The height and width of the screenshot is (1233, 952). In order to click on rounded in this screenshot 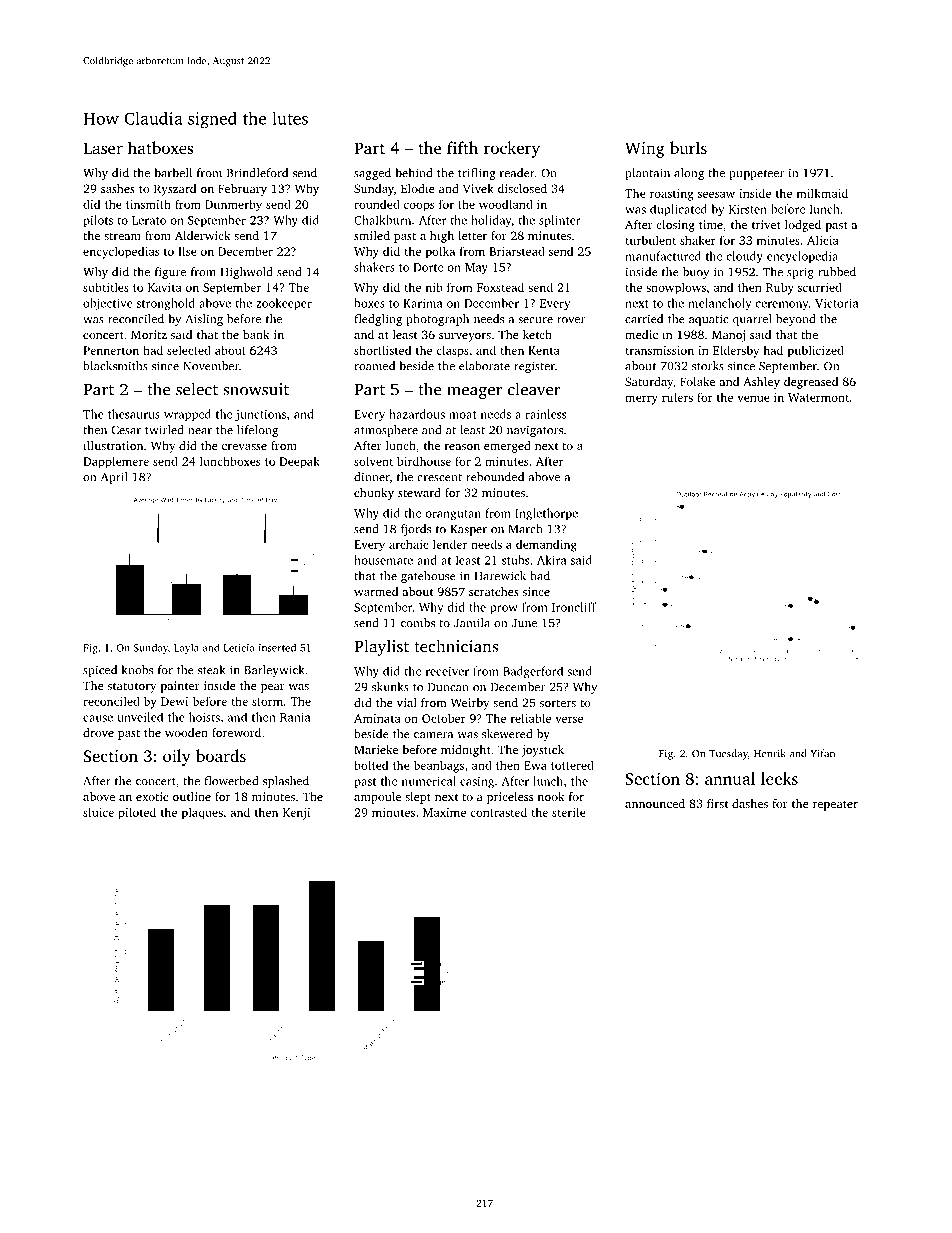, I will do `click(377, 204)`.
